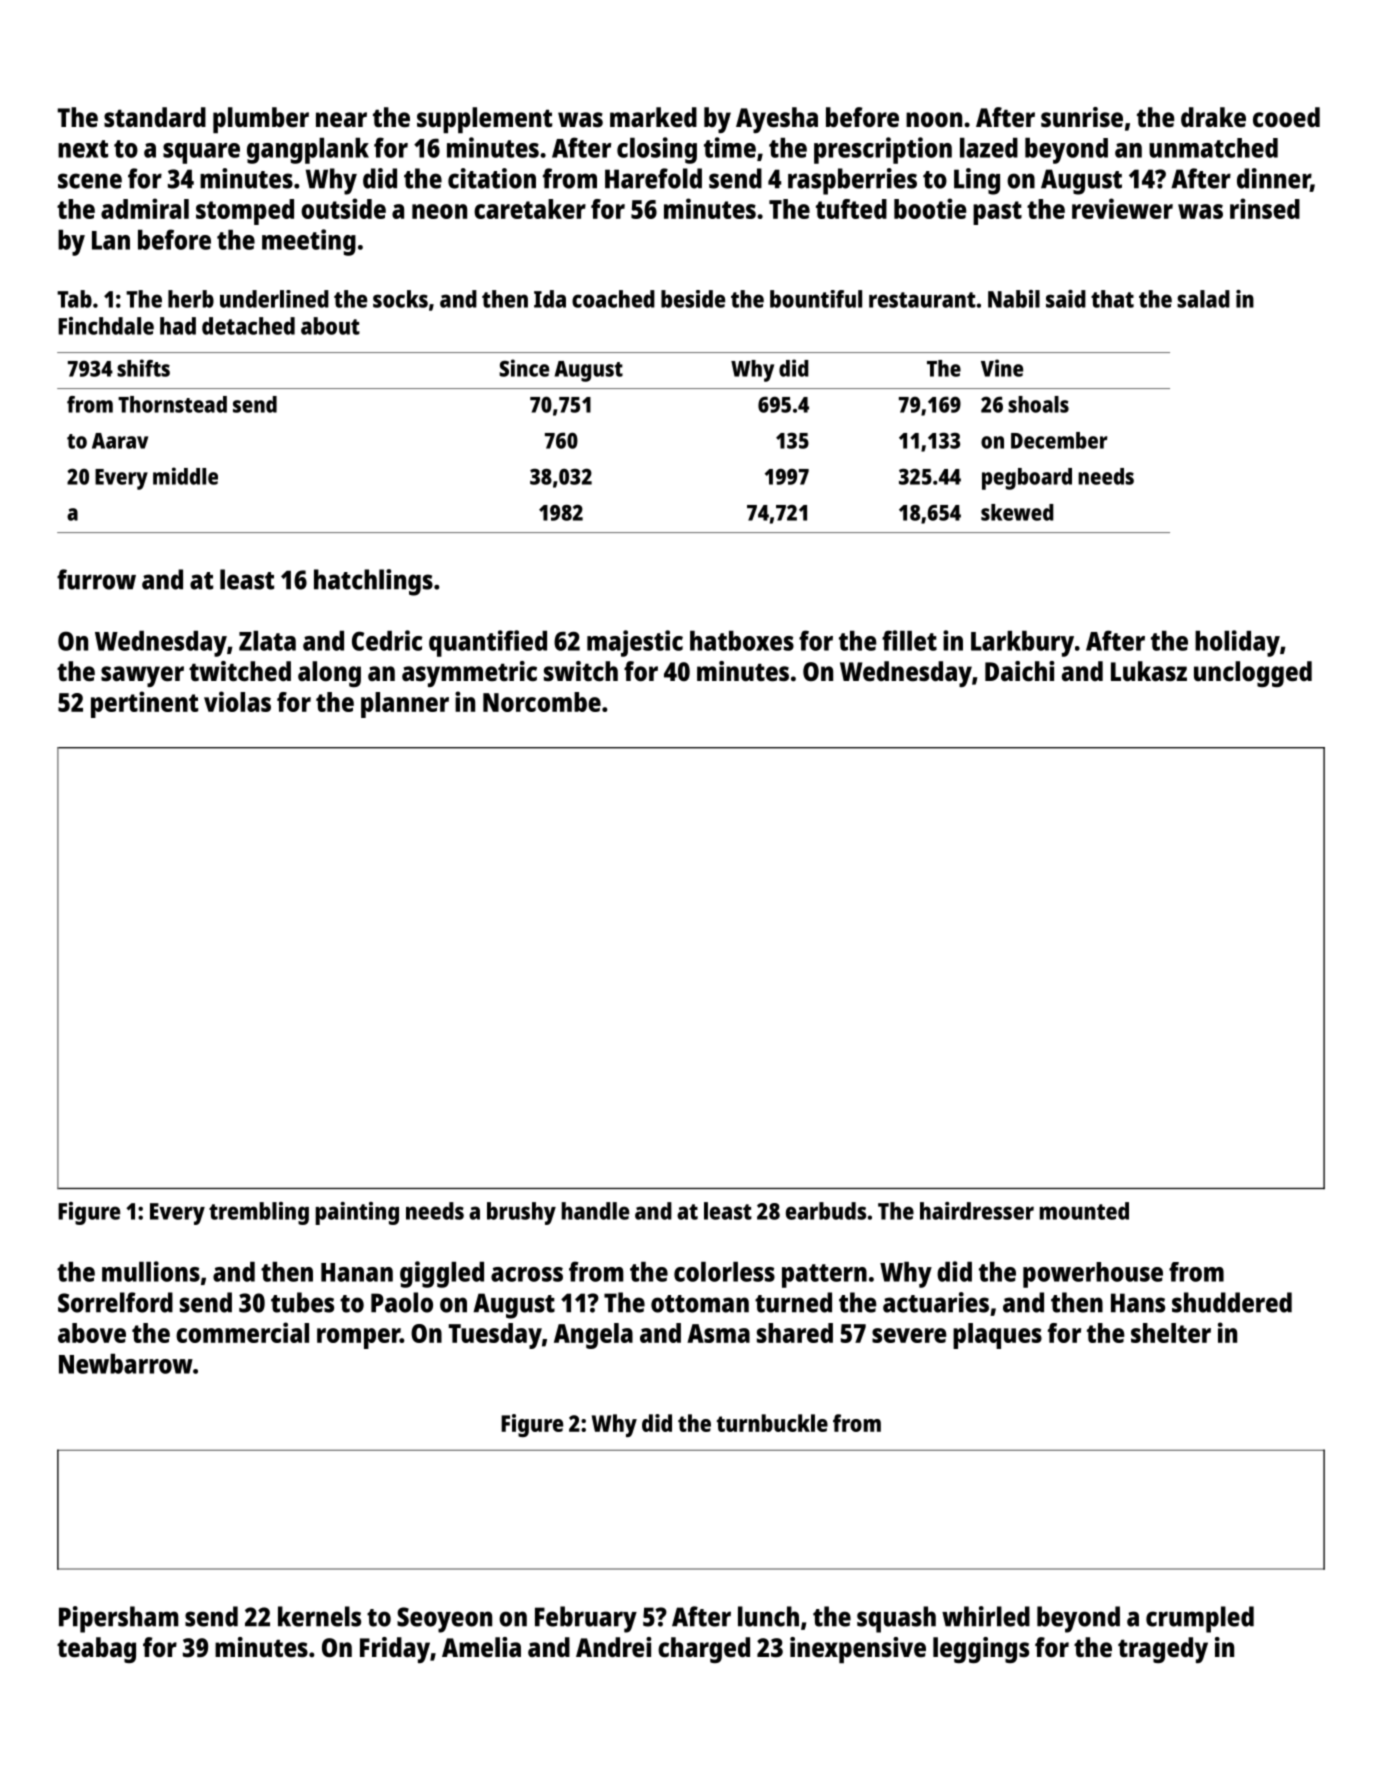 This screenshot has height=1788, width=1382. I want to click on Seoyeon, so click(444, 1620).
